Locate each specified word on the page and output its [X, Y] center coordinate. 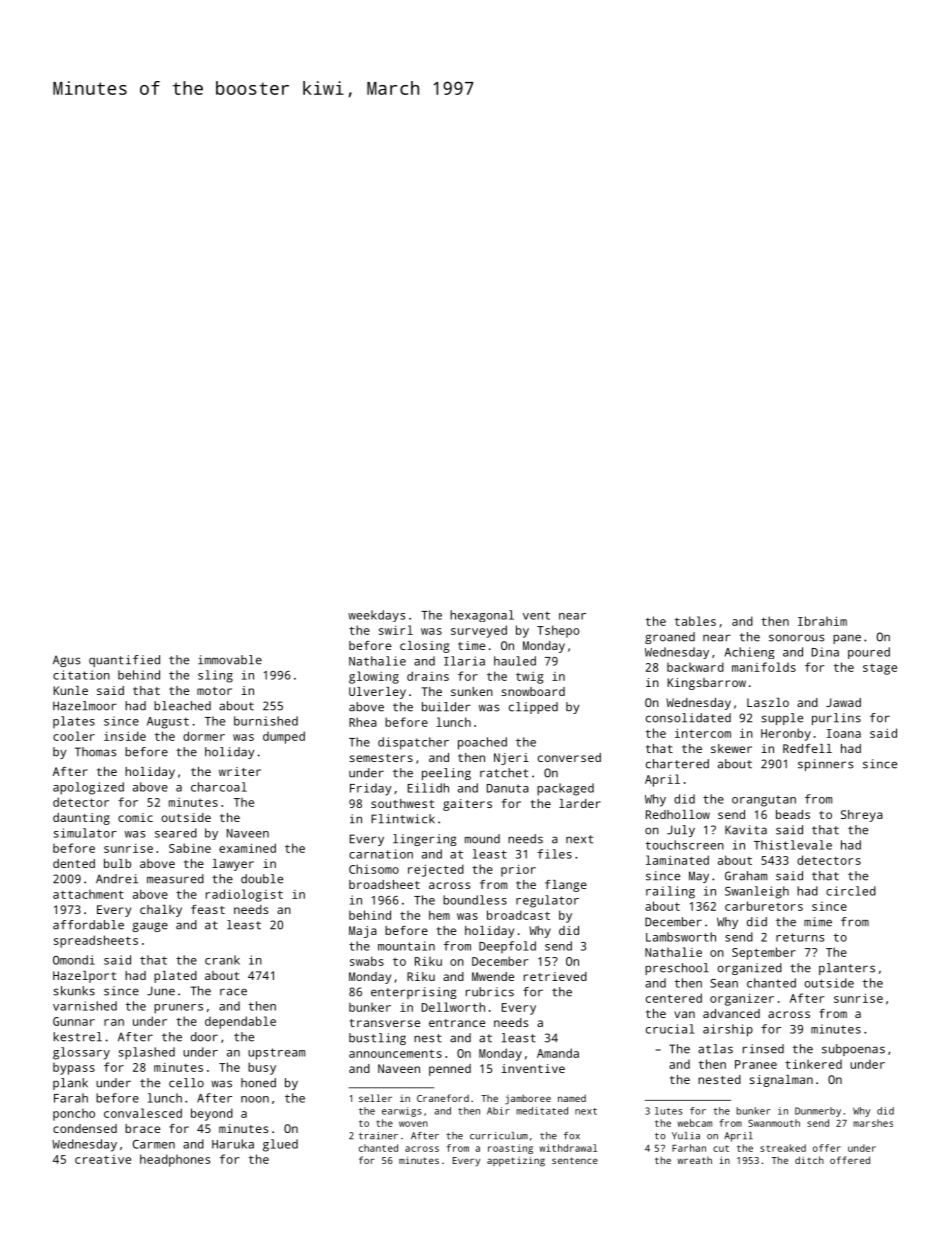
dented [74, 863]
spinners [825, 765]
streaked [783, 1148]
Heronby [786, 734]
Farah [71, 1098]
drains [428, 676]
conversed [569, 757]
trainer [378, 1136]
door [204, 1037]
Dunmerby [818, 1112]
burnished [266, 721]
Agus [66, 661]
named [572, 1098]
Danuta [508, 788]
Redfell [807, 748]
